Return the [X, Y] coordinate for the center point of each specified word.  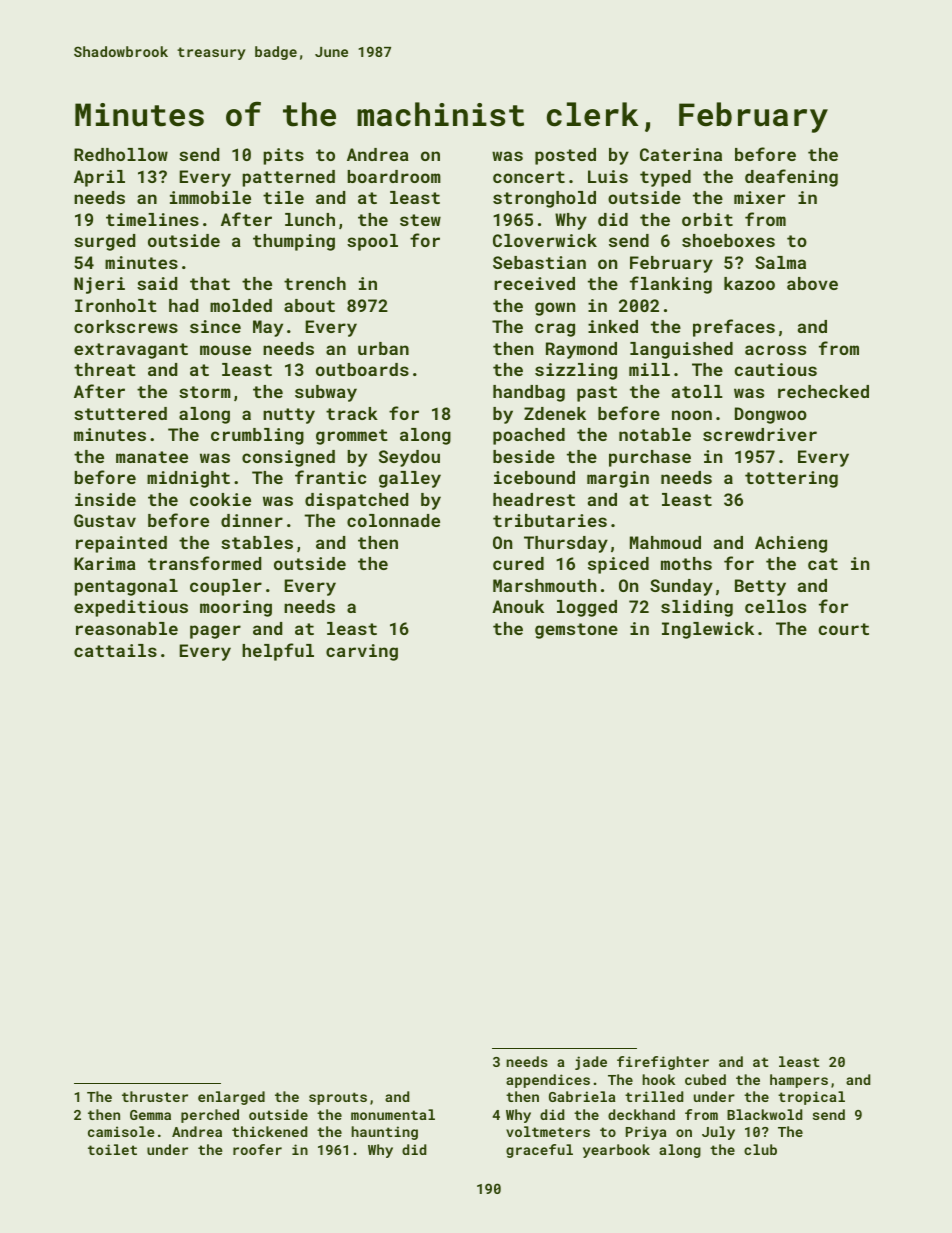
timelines [152, 219]
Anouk [518, 606]
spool [372, 242]
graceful [539, 1151]
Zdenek [555, 413]
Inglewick [708, 630]
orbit [707, 219]
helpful [278, 652]
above [812, 283]
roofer [257, 1149]
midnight [188, 479]
